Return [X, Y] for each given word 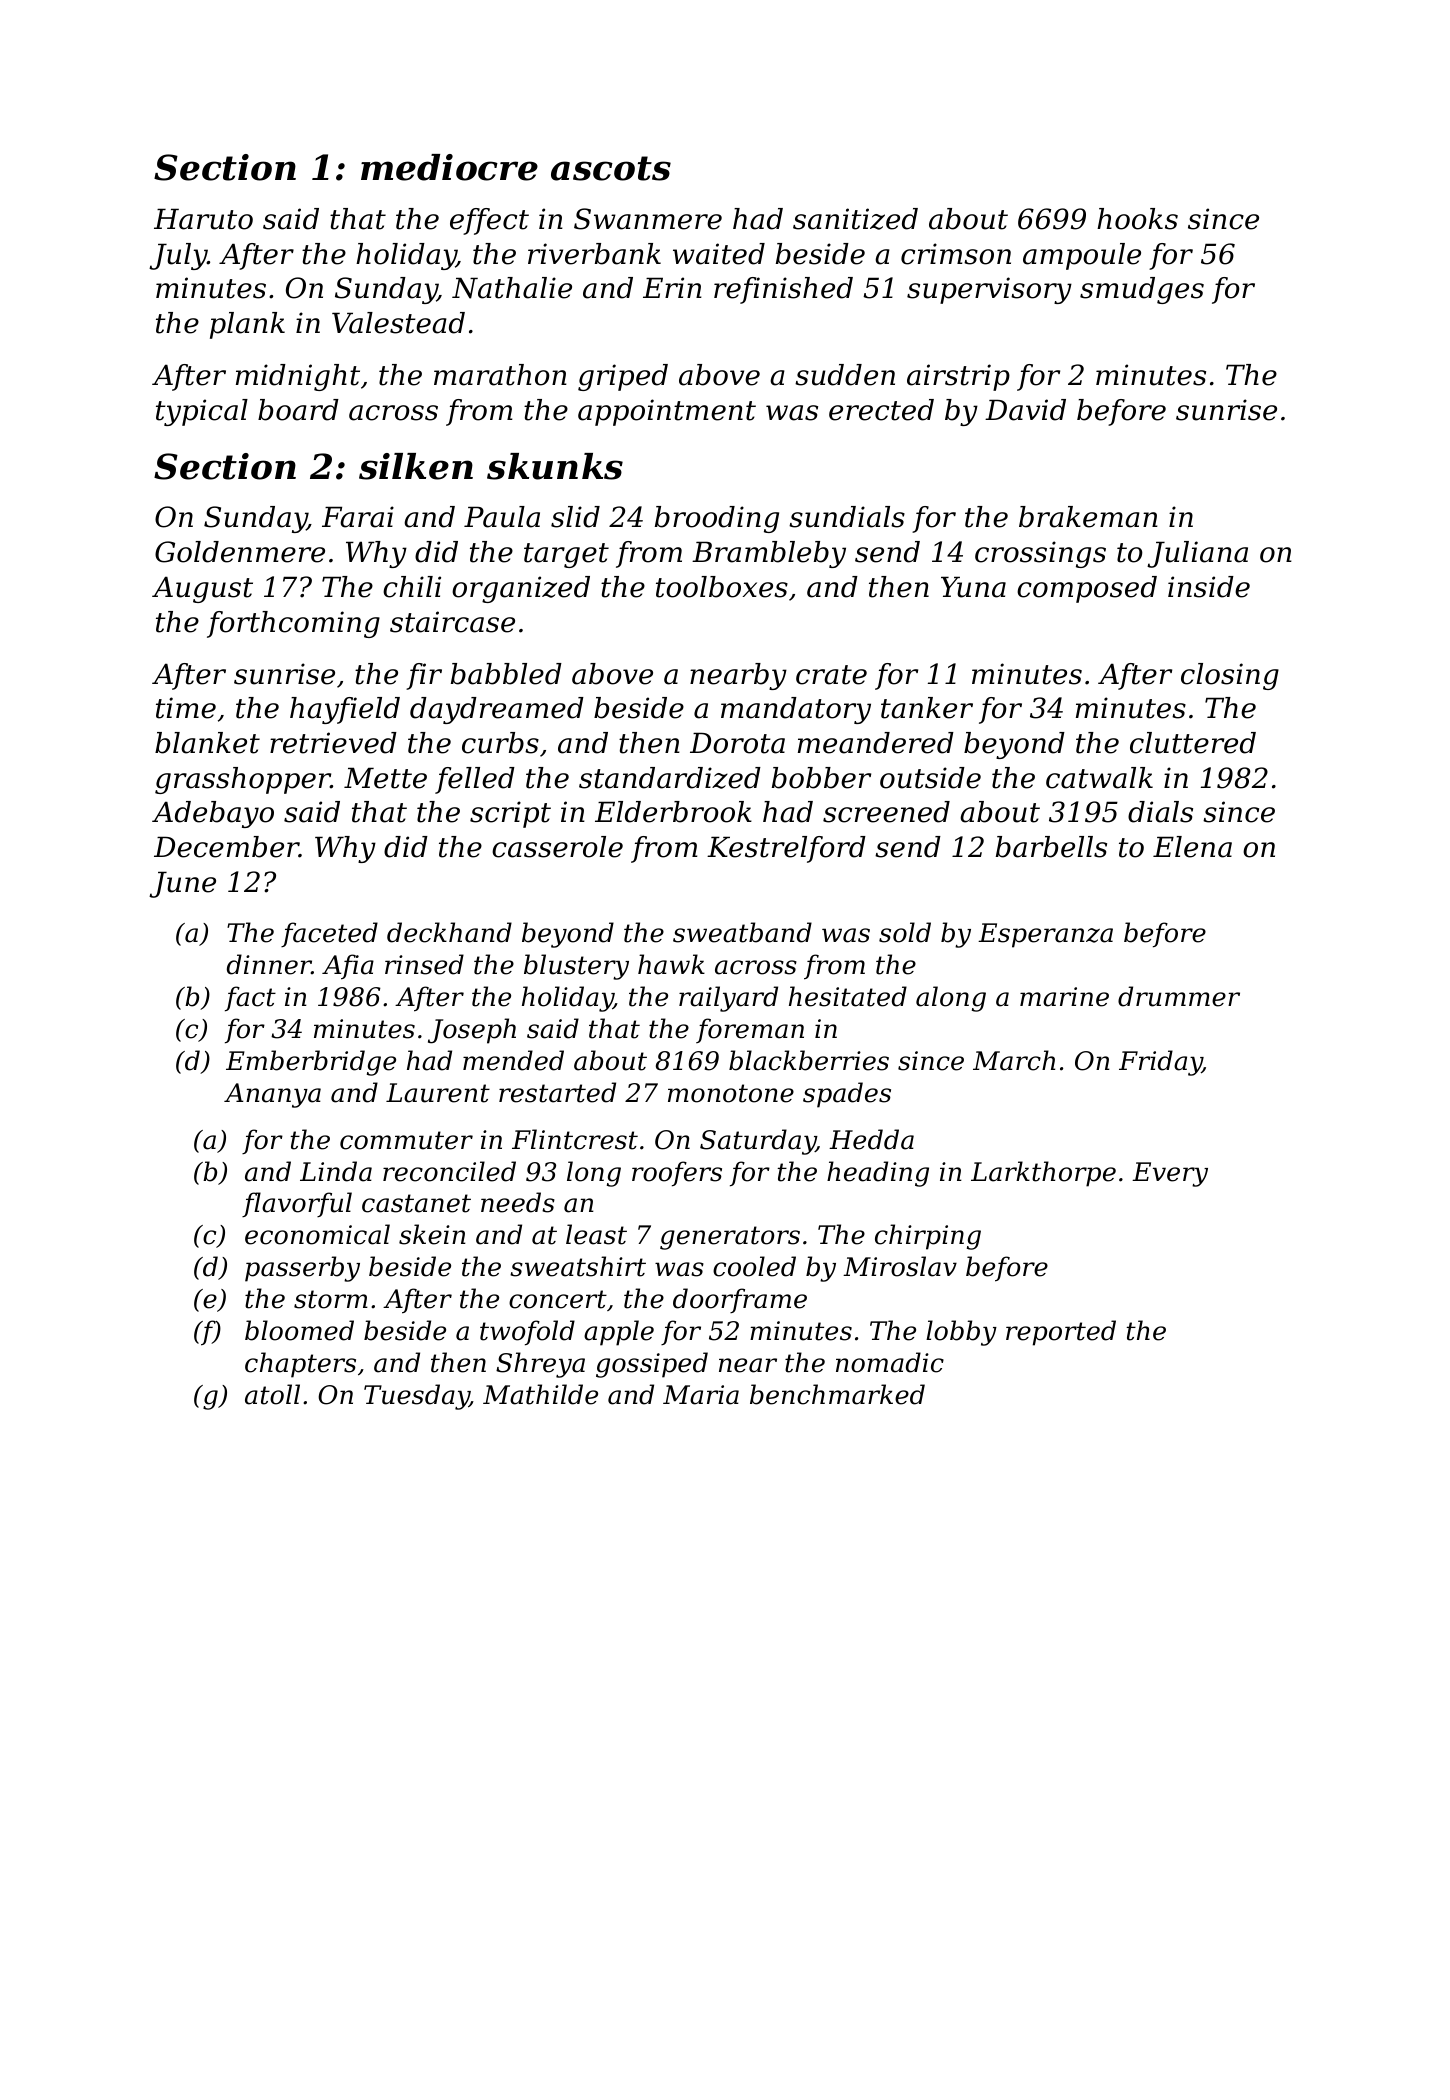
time [186, 708]
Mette [385, 778]
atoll [272, 1394]
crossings [1040, 554]
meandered [876, 743]
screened [886, 812]
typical [202, 412]
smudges [1142, 290]
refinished [783, 290]
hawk [671, 964]
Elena [1192, 847]
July [178, 256]
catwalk [1099, 778]
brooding [717, 519]
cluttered [1193, 743]
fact [250, 999]
